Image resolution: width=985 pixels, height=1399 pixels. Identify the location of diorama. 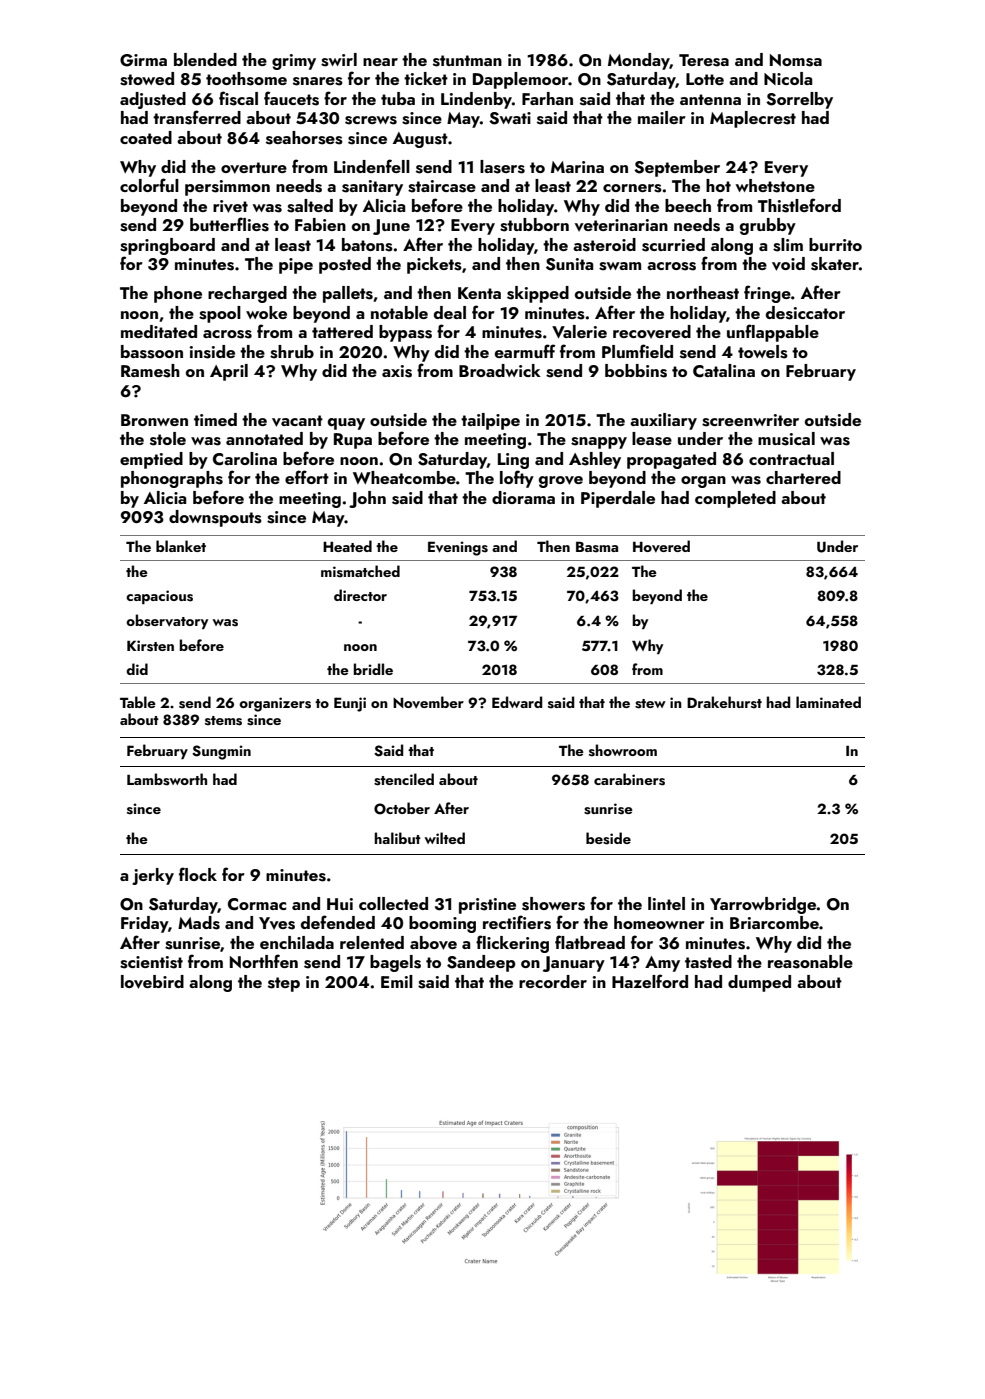
(523, 497).
